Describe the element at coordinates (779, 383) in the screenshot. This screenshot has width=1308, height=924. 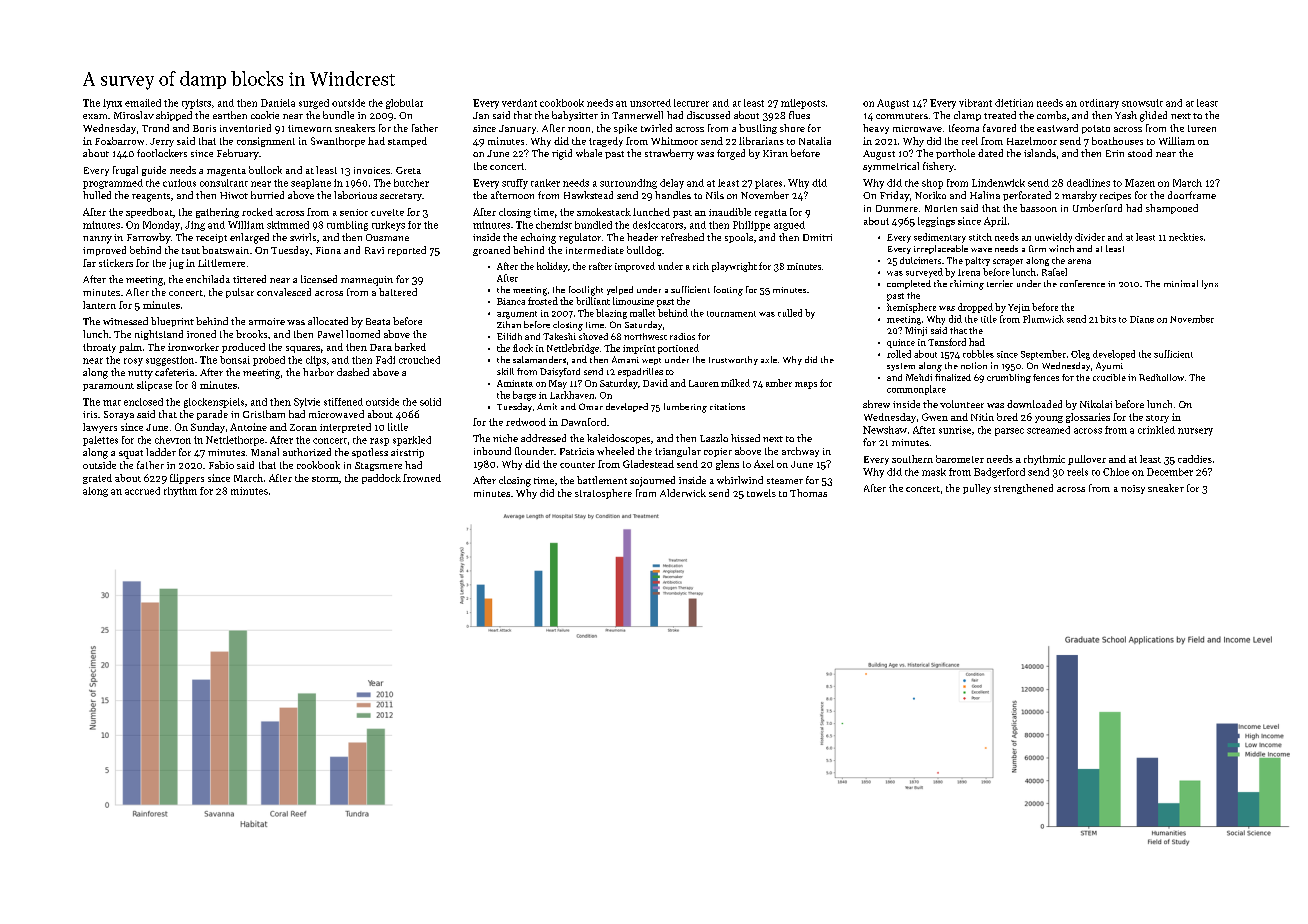
I see `amber` at that location.
